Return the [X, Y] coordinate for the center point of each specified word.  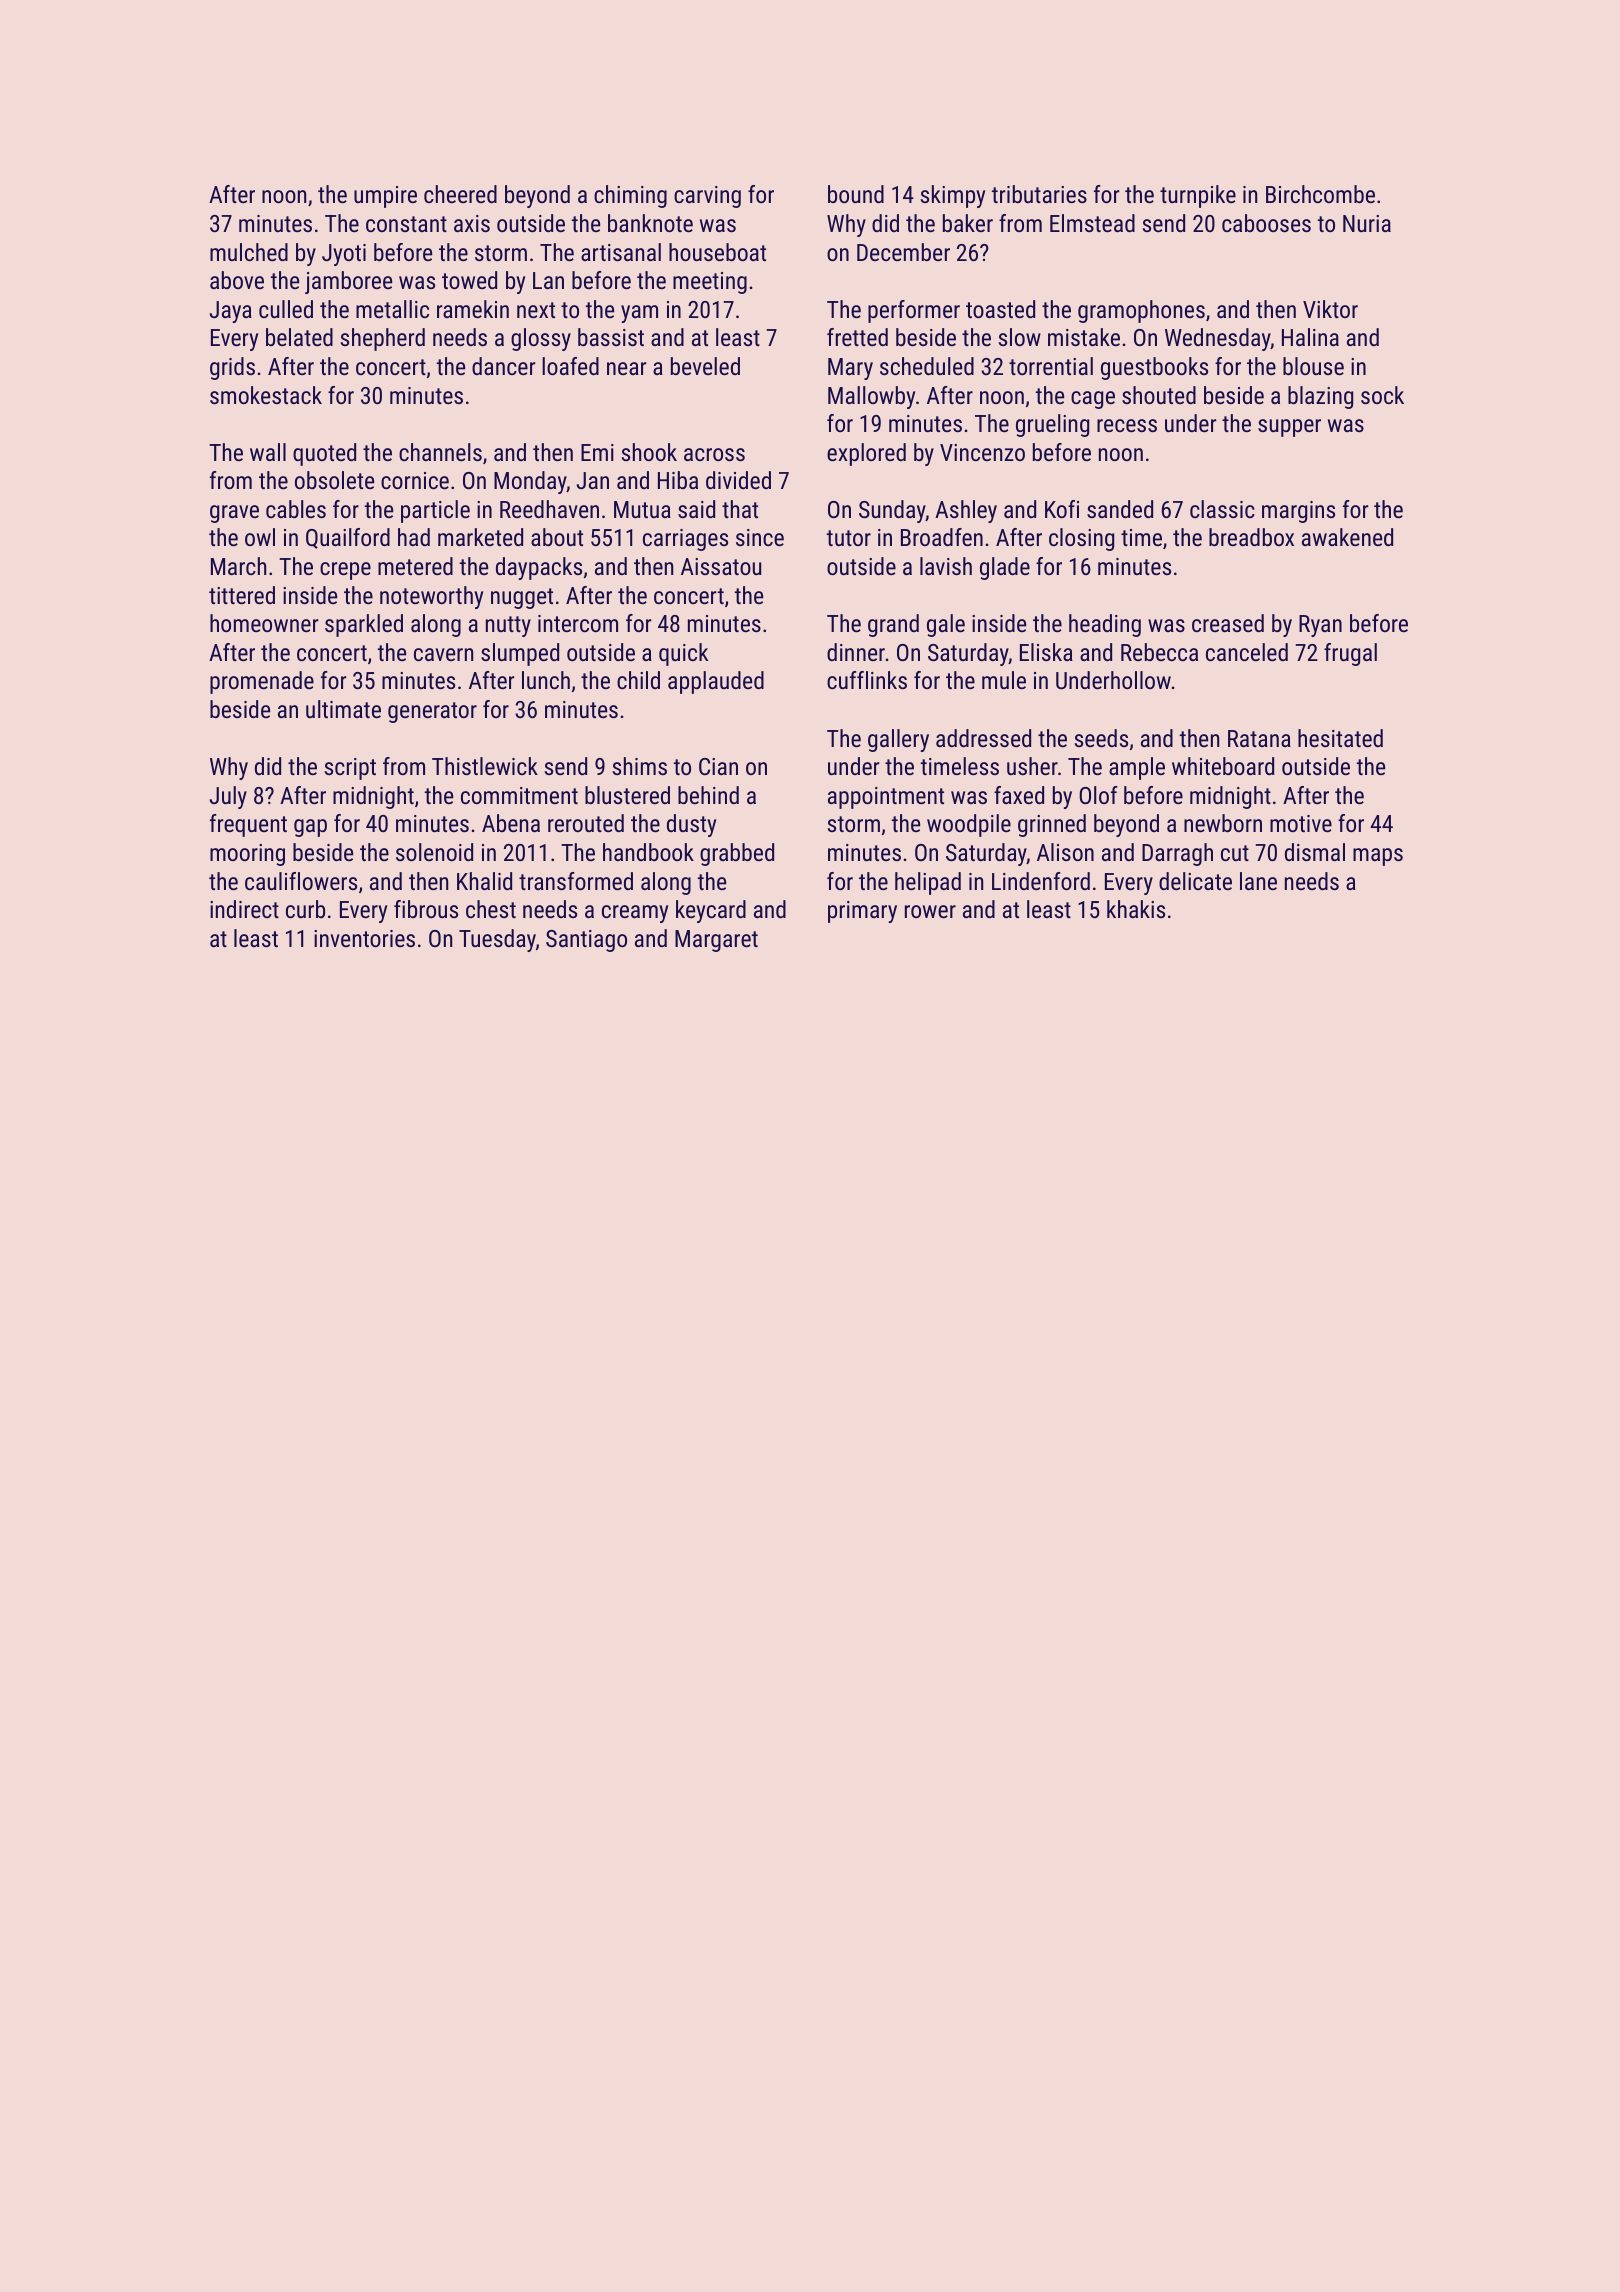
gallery [898, 740]
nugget [522, 598]
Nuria [1367, 223]
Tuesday [497, 940]
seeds [1101, 738]
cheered [460, 194]
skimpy [953, 196]
